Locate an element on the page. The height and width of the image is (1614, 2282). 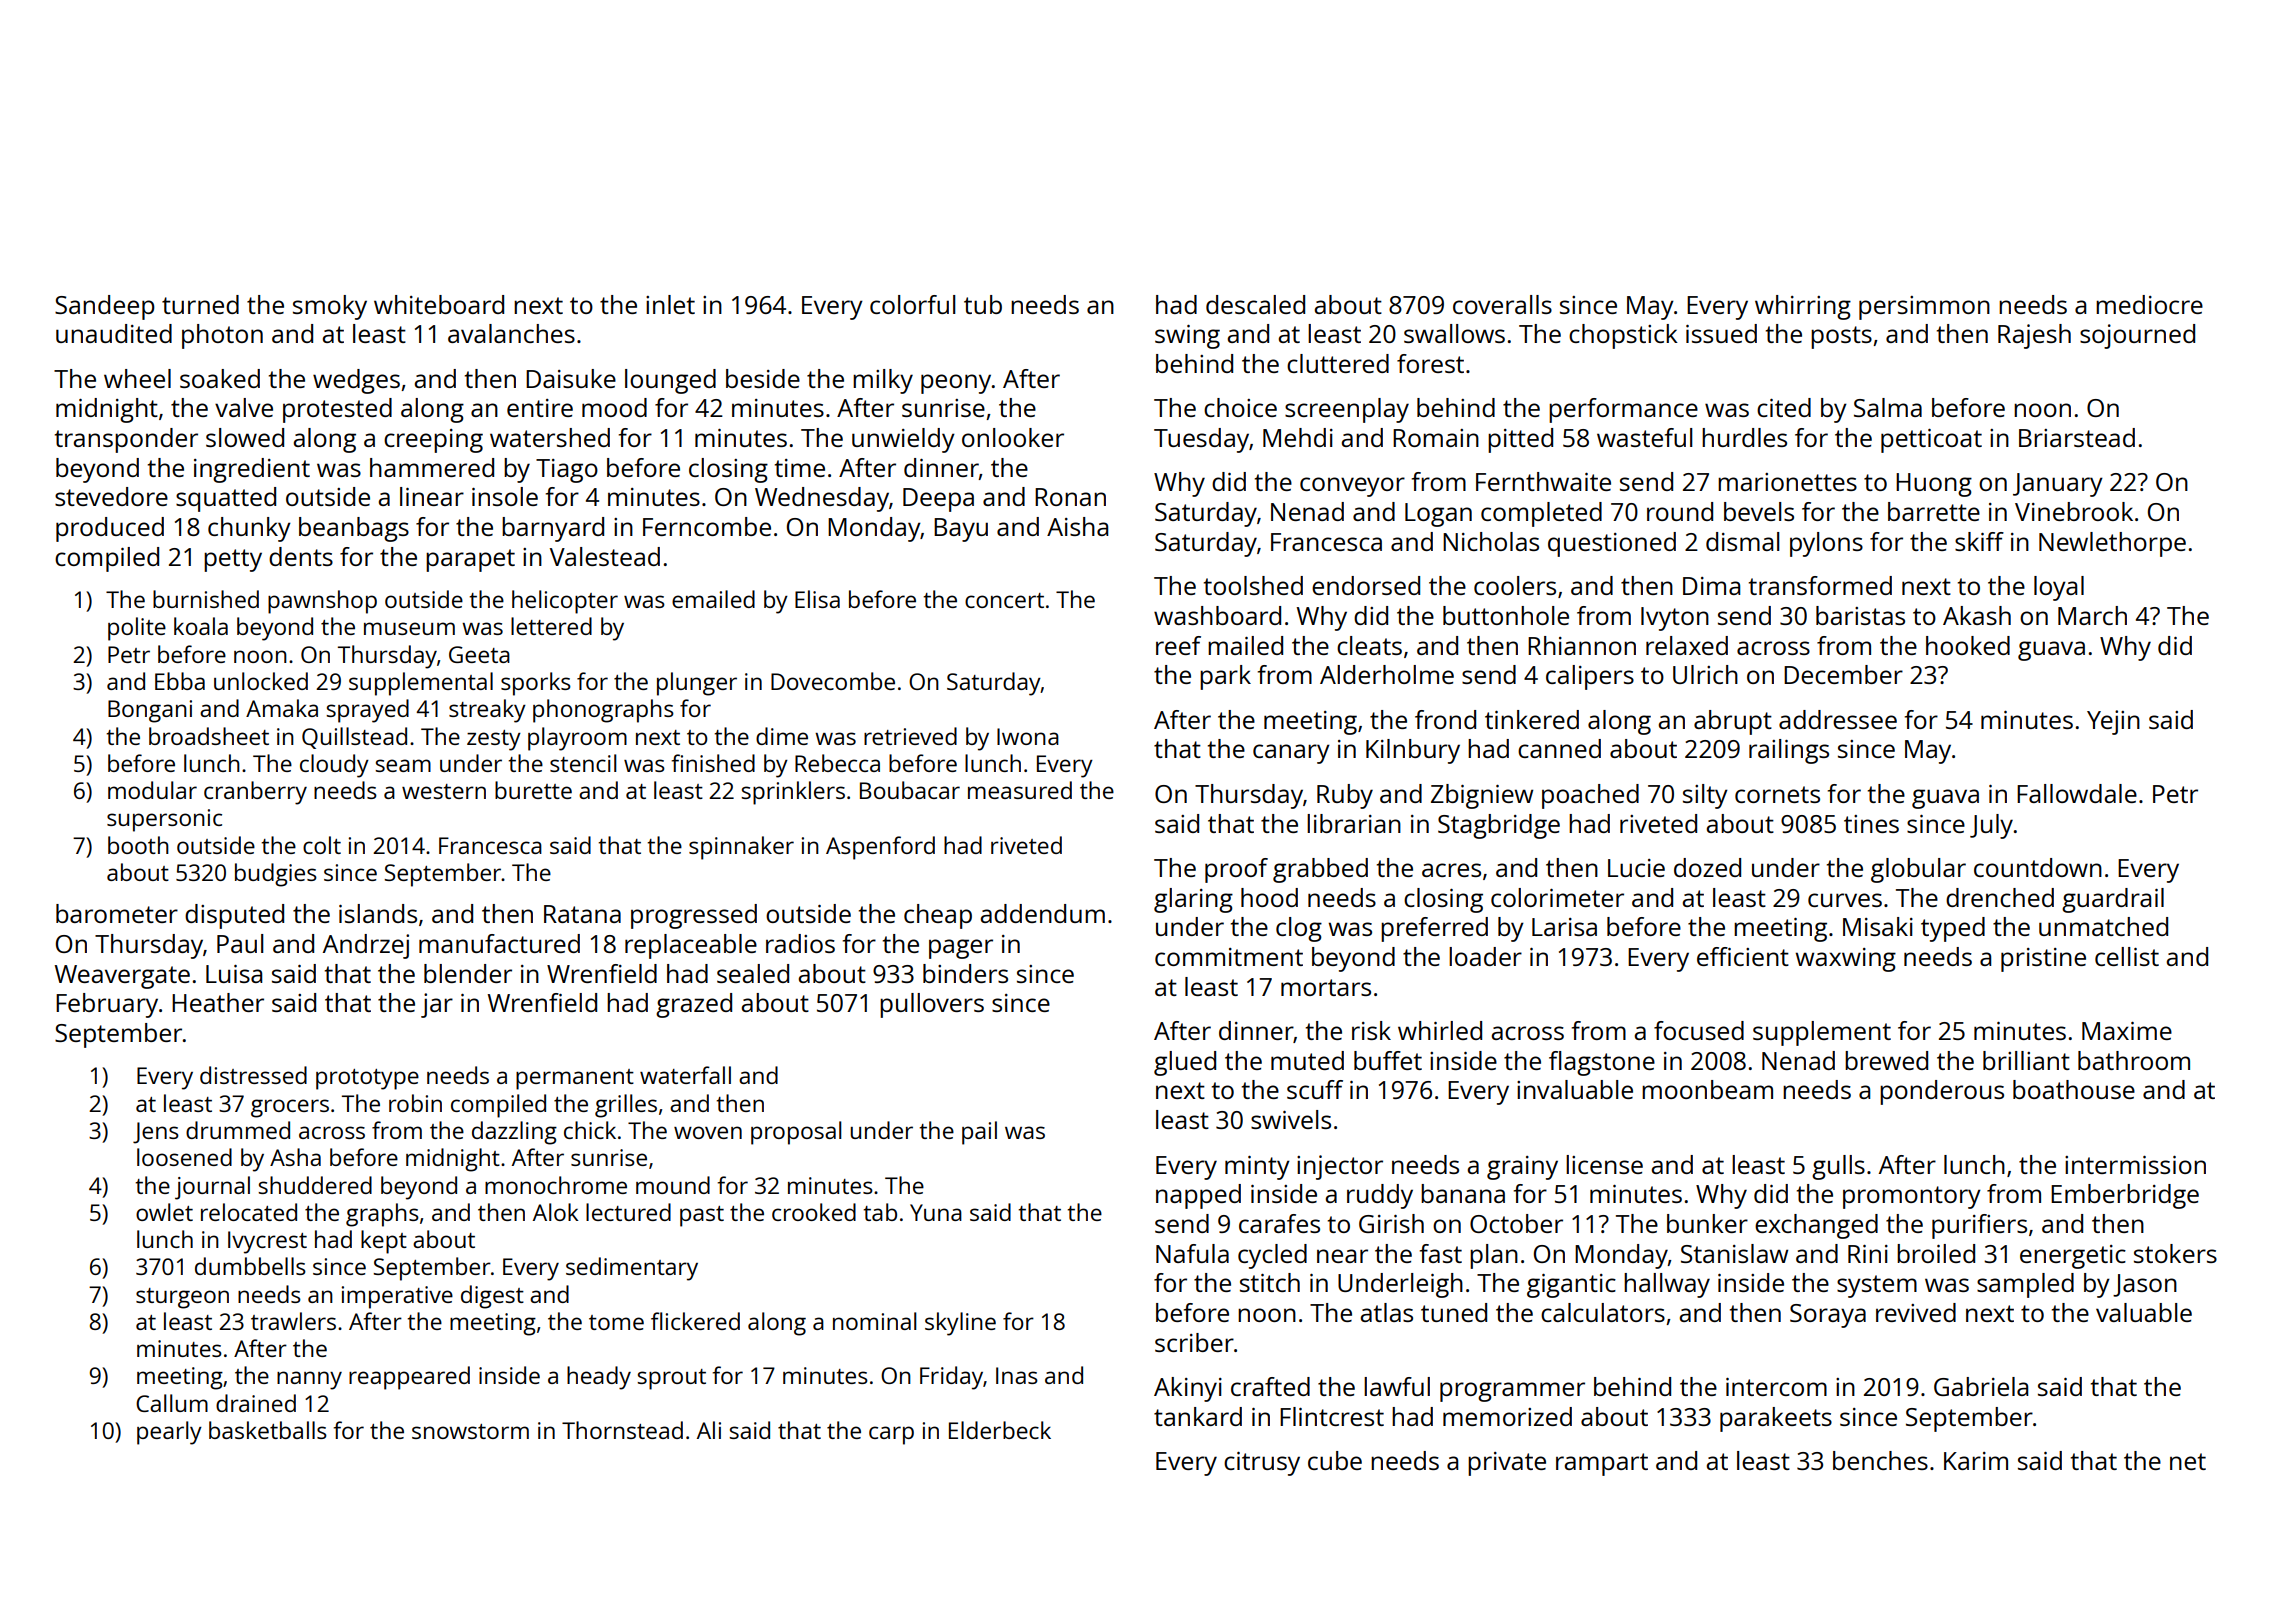
bathroom is located at coordinates (2134, 1060).
